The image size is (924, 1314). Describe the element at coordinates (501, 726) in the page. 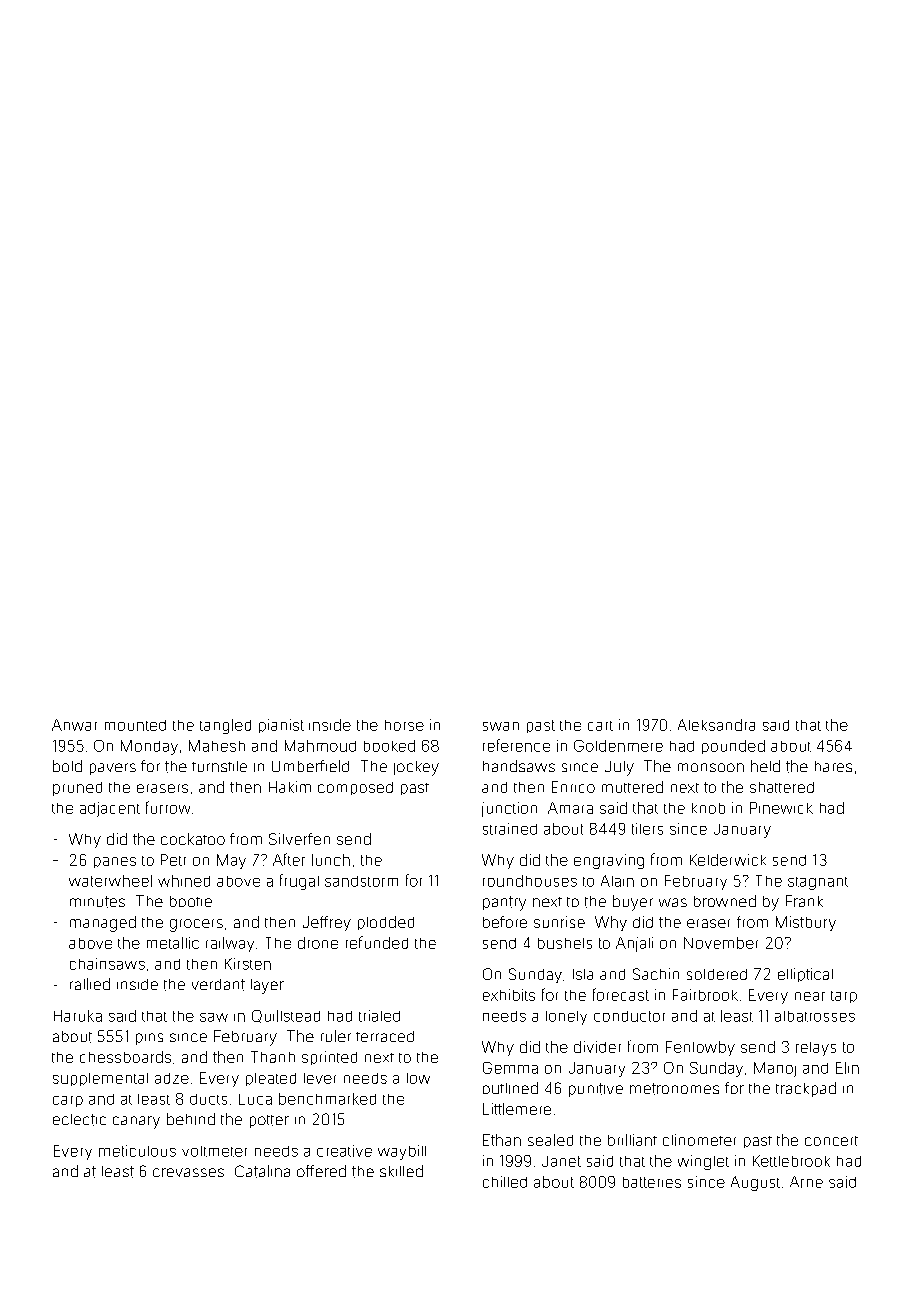

I see `swan` at that location.
